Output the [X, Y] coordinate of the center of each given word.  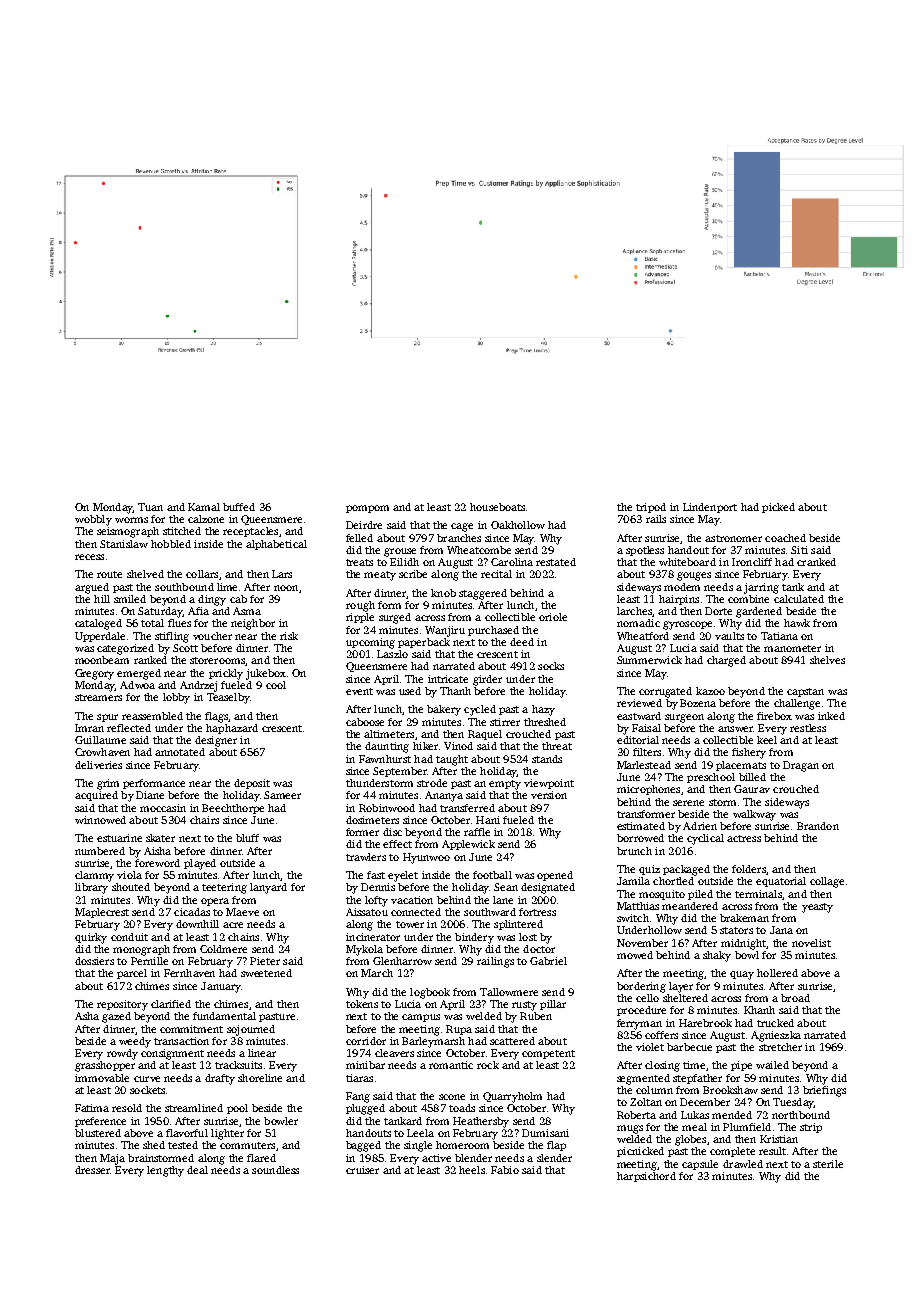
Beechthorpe [233, 809]
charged [726, 661]
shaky [717, 956]
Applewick [468, 845]
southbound [184, 587]
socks [551, 666]
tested [183, 1145]
